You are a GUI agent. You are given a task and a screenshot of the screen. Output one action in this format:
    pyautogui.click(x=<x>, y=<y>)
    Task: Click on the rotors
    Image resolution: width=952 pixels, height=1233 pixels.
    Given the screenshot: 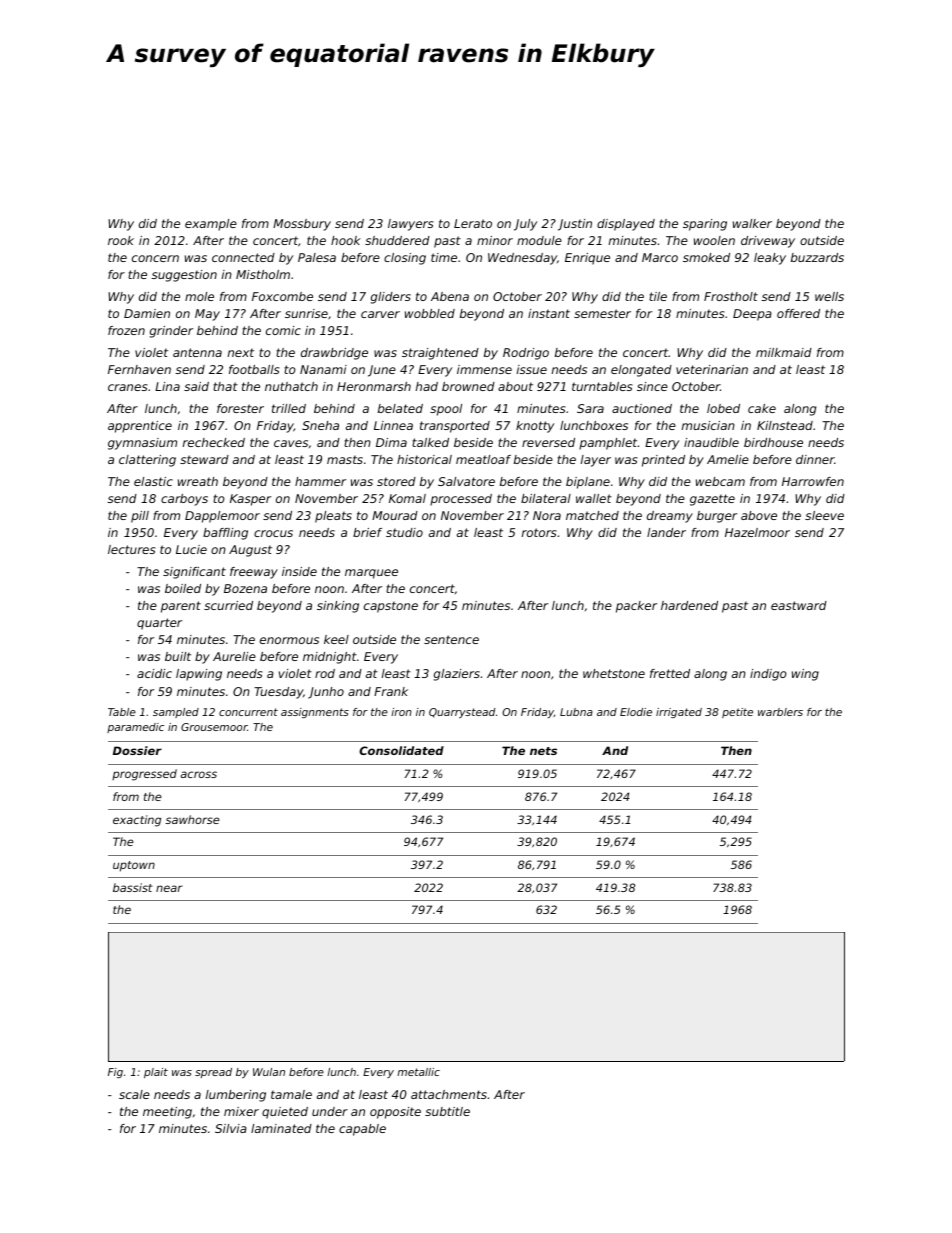 What is the action you would take?
    pyautogui.click(x=539, y=532)
